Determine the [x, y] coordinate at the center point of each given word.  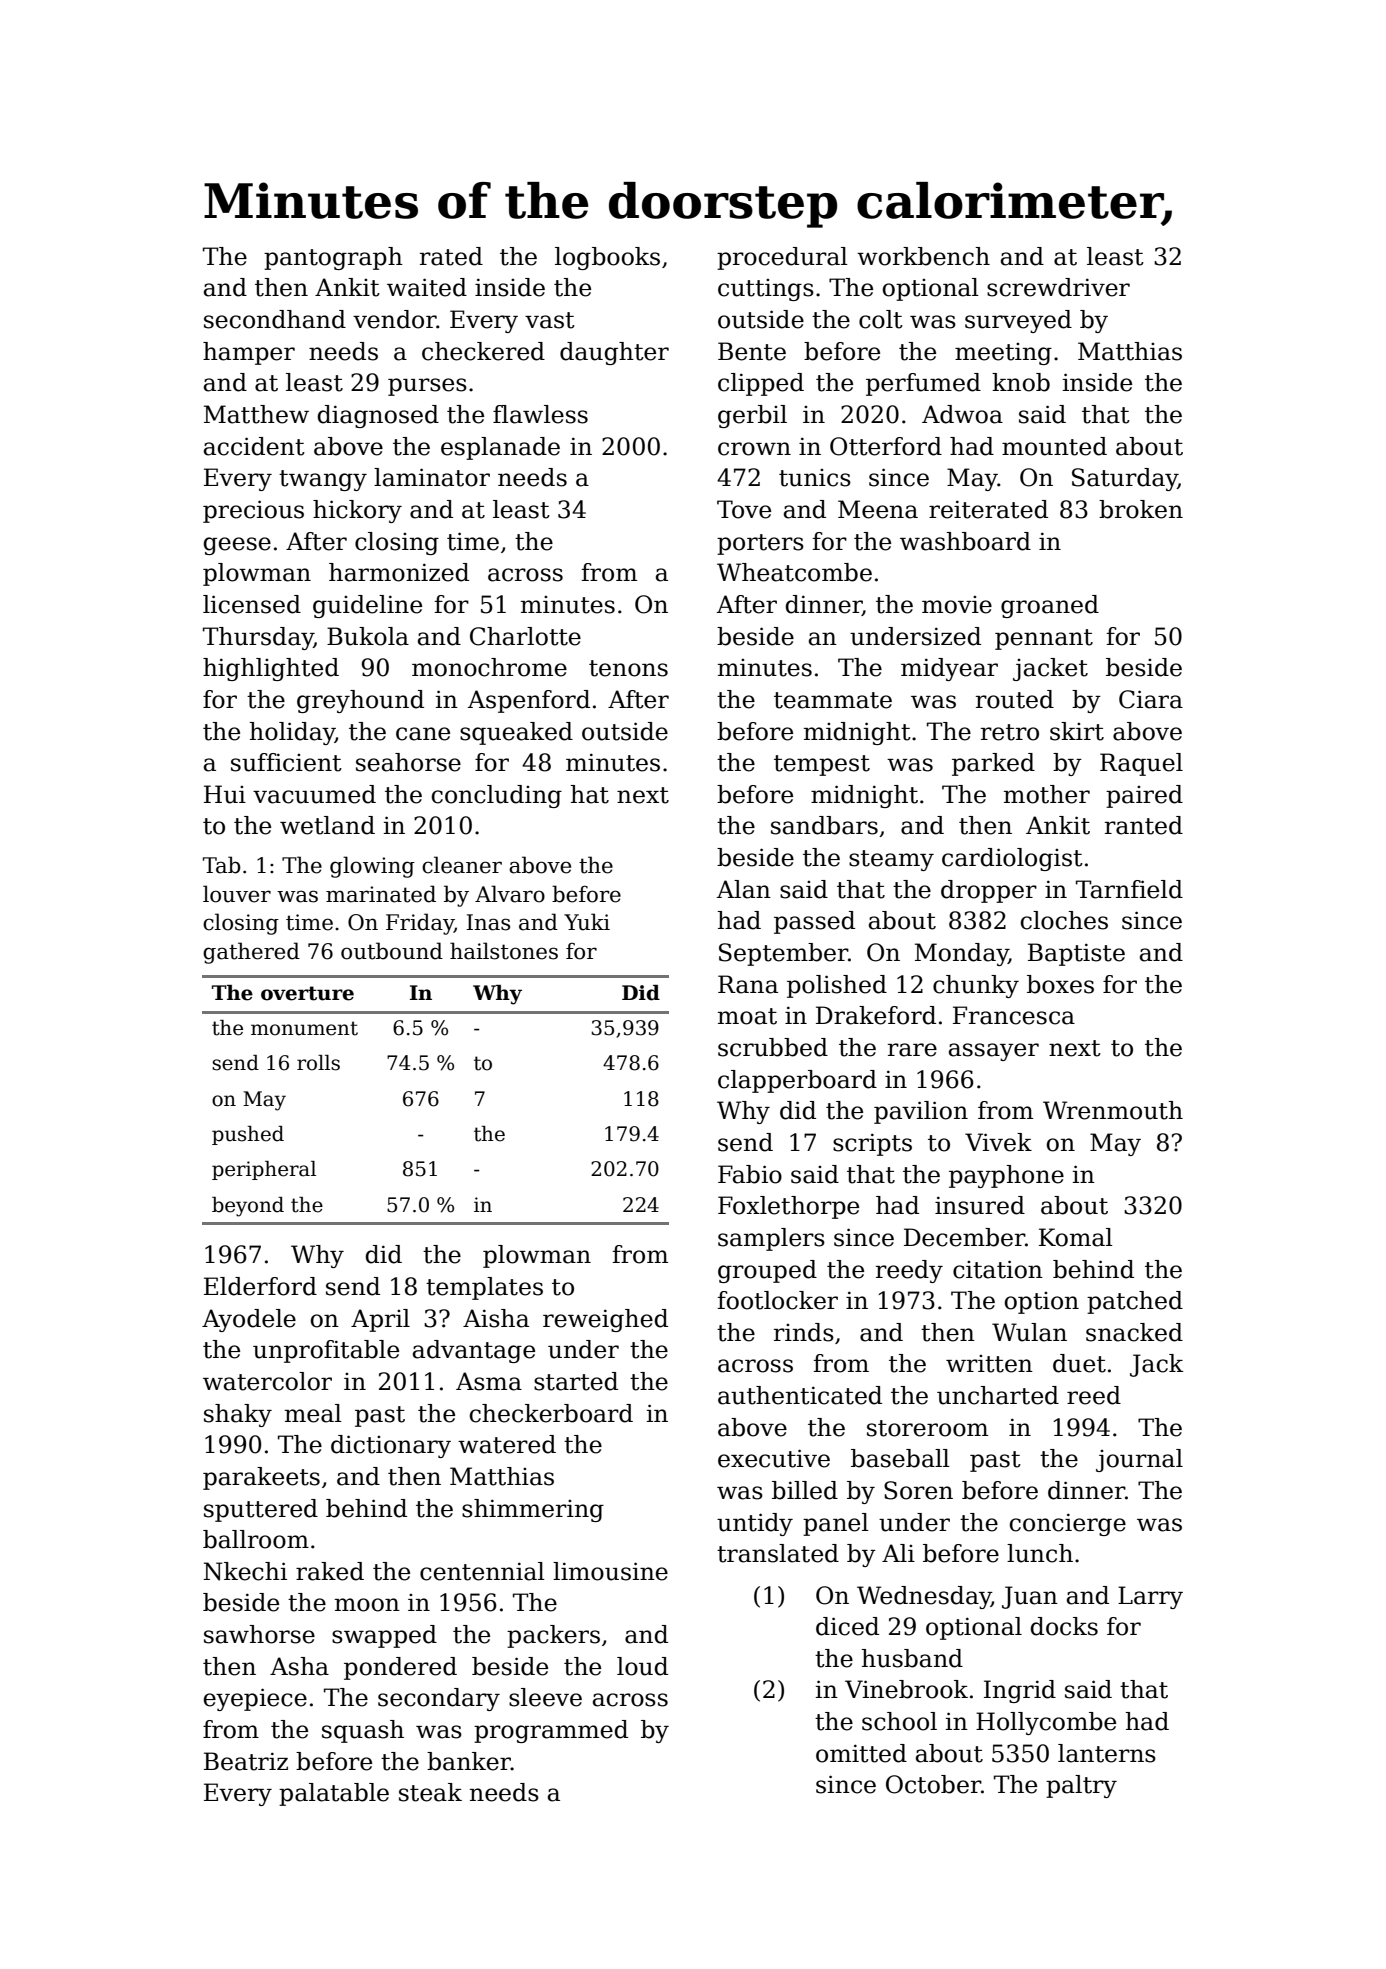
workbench [923, 256]
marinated [381, 894]
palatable [334, 1794]
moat [747, 1016]
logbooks [607, 258]
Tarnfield [1129, 889]
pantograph [333, 258]
